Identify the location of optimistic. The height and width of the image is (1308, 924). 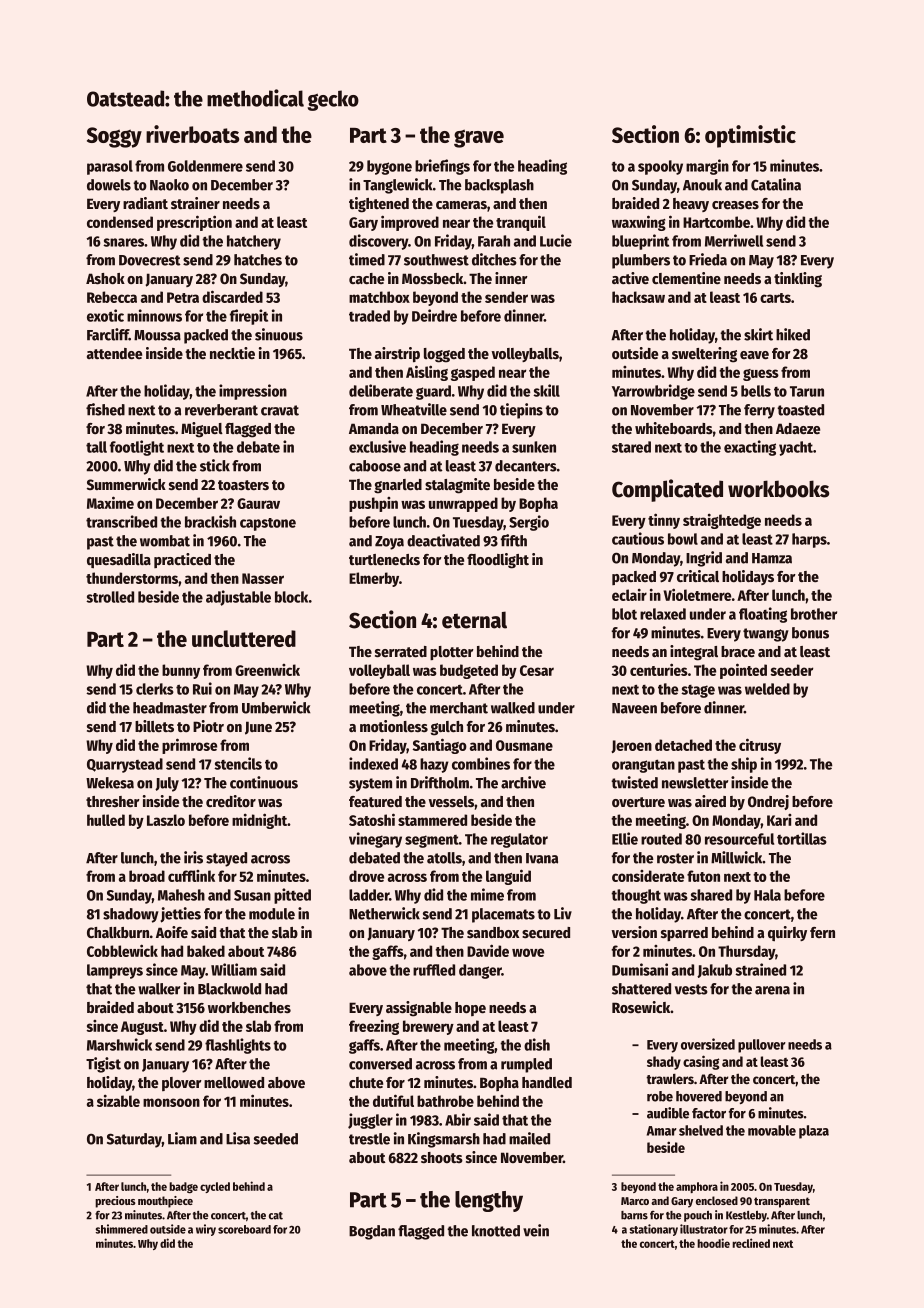
(750, 136).
